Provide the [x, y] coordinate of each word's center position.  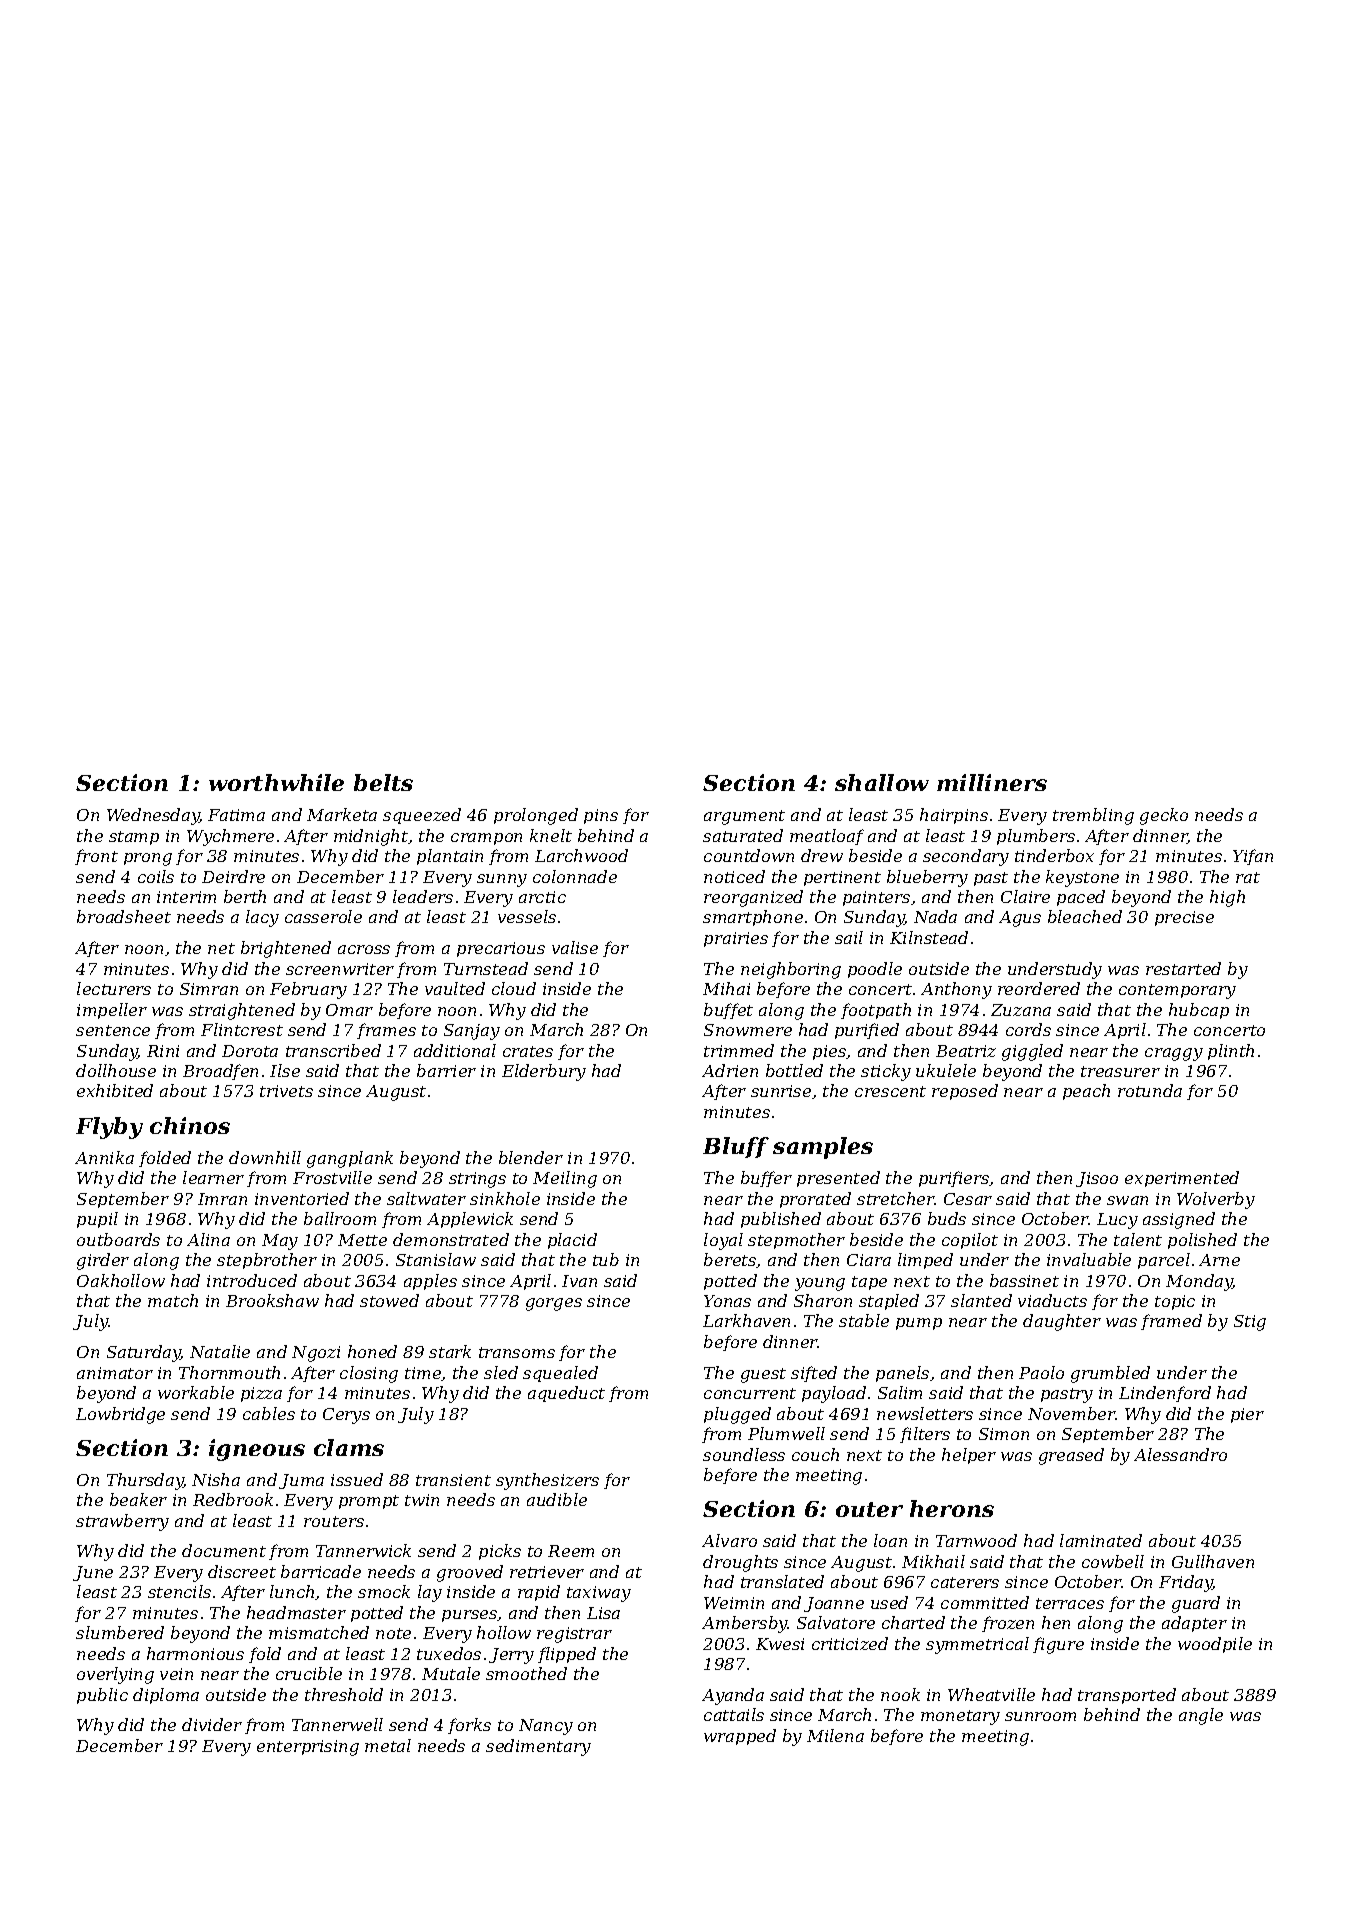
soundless [744, 1454]
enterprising [308, 1748]
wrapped [740, 1737]
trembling [1093, 816]
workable [196, 1392]
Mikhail [933, 1561]
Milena [835, 1735]
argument [744, 817]
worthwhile [276, 782]
